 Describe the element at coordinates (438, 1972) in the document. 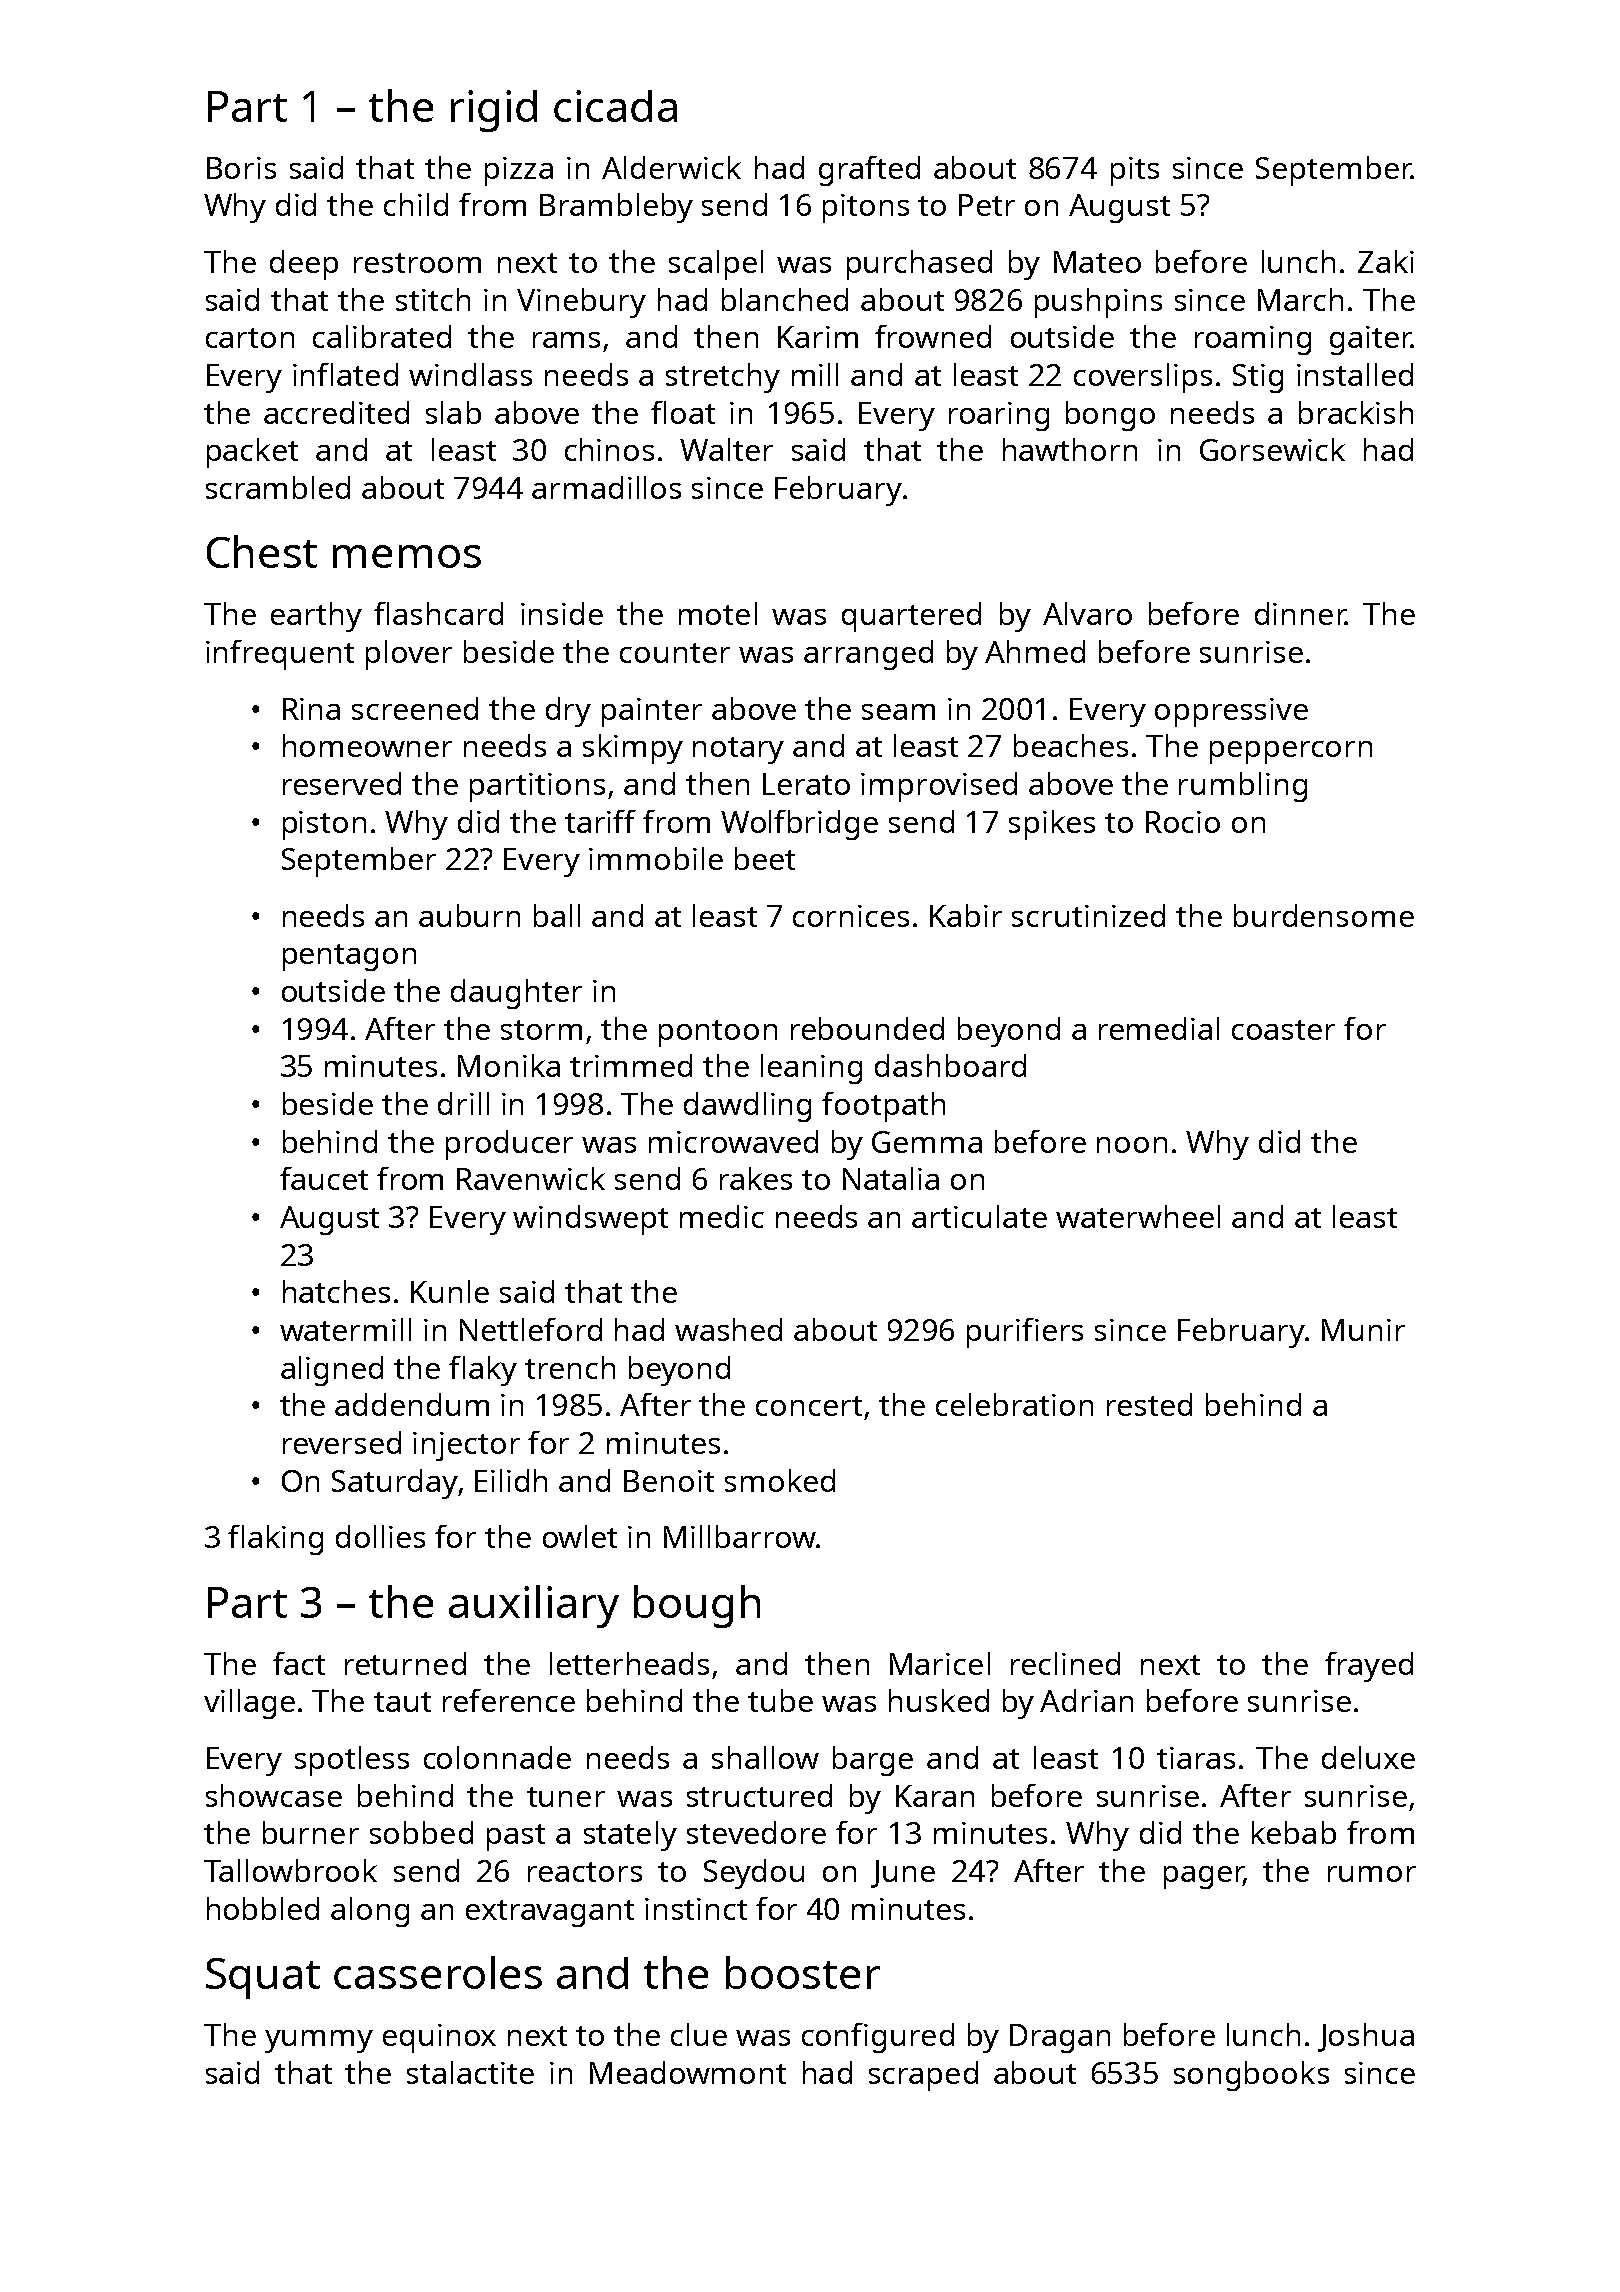

I see `casseroles` at that location.
